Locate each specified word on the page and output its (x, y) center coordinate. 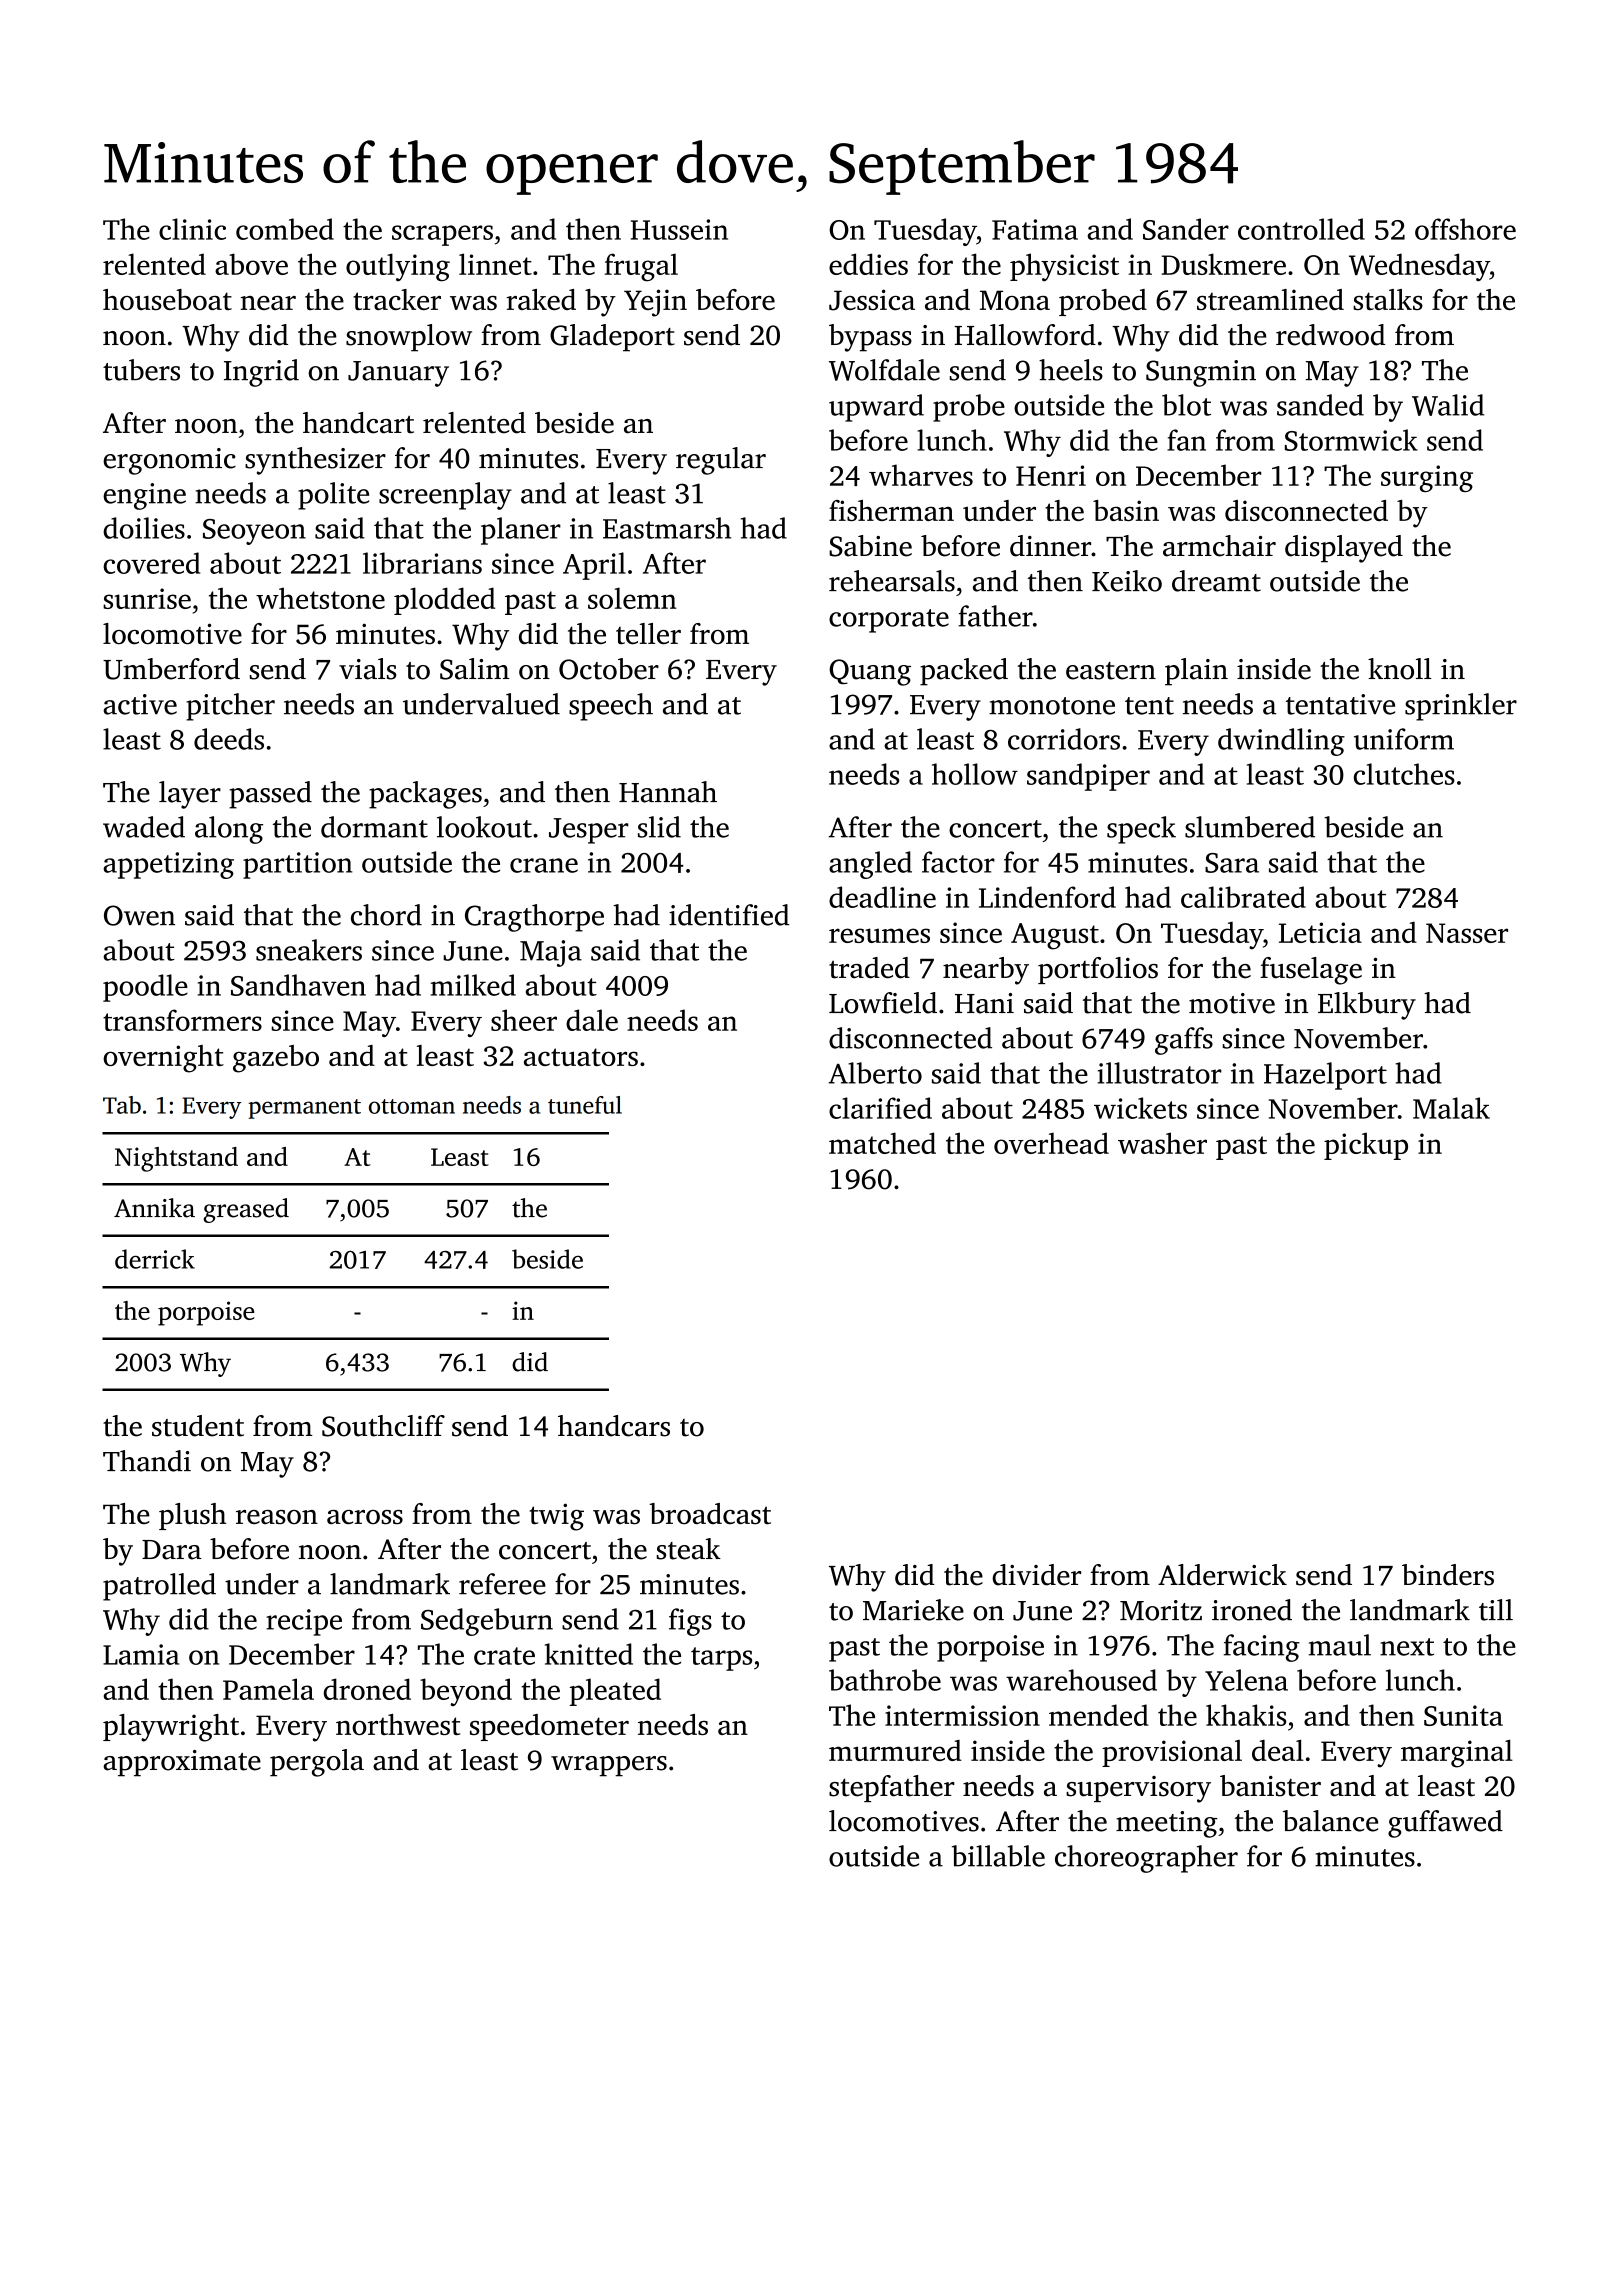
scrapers (442, 235)
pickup (1366, 1146)
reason (277, 1517)
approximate (182, 1763)
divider (1036, 1575)
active (140, 704)
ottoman (412, 1106)
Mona (1015, 300)
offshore (1465, 229)
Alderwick (1222, 1575)
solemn (632, 598)
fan (1186, 440)
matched (882, 1143)
